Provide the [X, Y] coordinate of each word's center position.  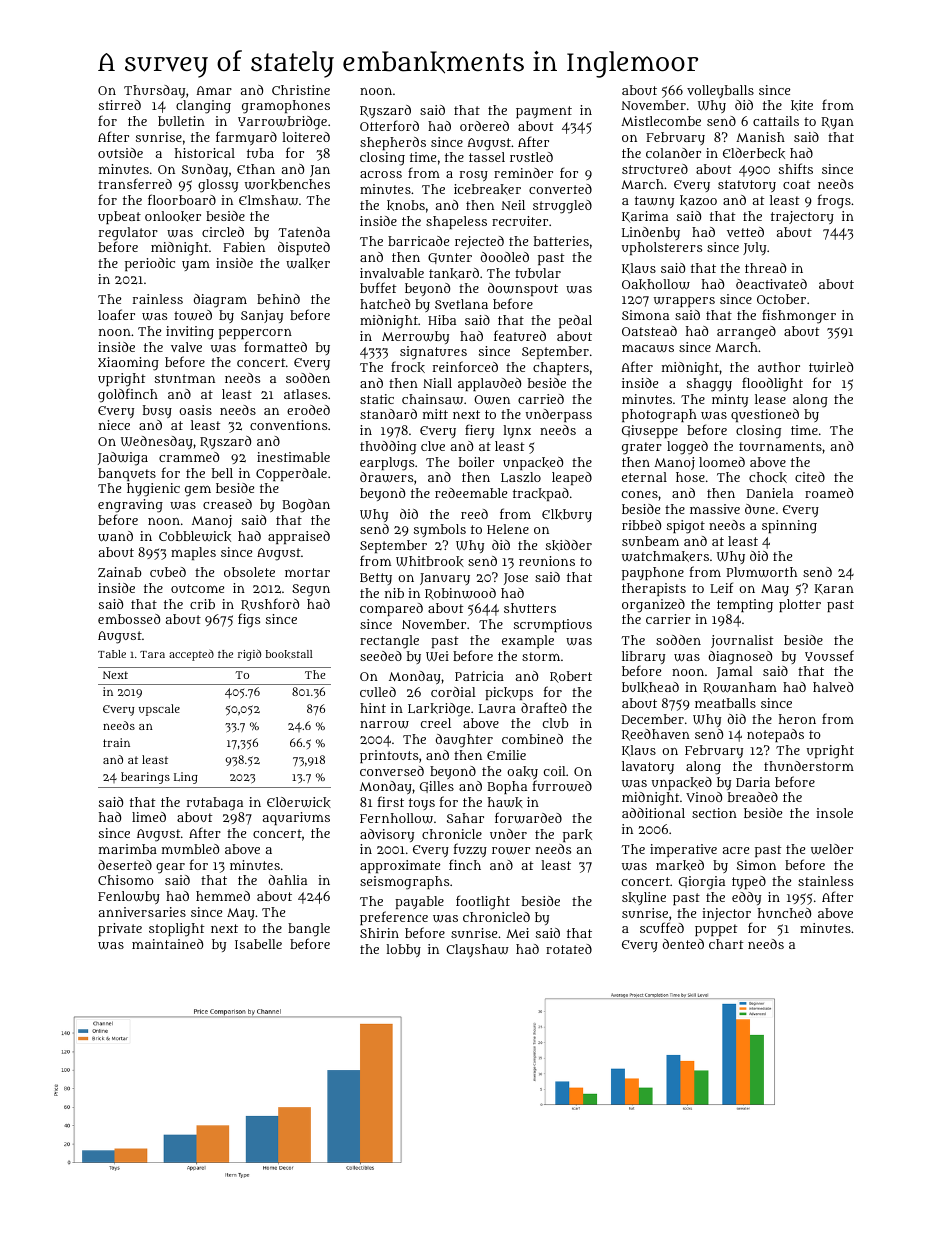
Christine [301, 90]
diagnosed [740, 658]
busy [157, 411]
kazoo [698, 200]
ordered [484, 126]
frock [408, 367]
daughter [464, 741]
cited [810, 477]
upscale [159, 710]
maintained [167, 944]
